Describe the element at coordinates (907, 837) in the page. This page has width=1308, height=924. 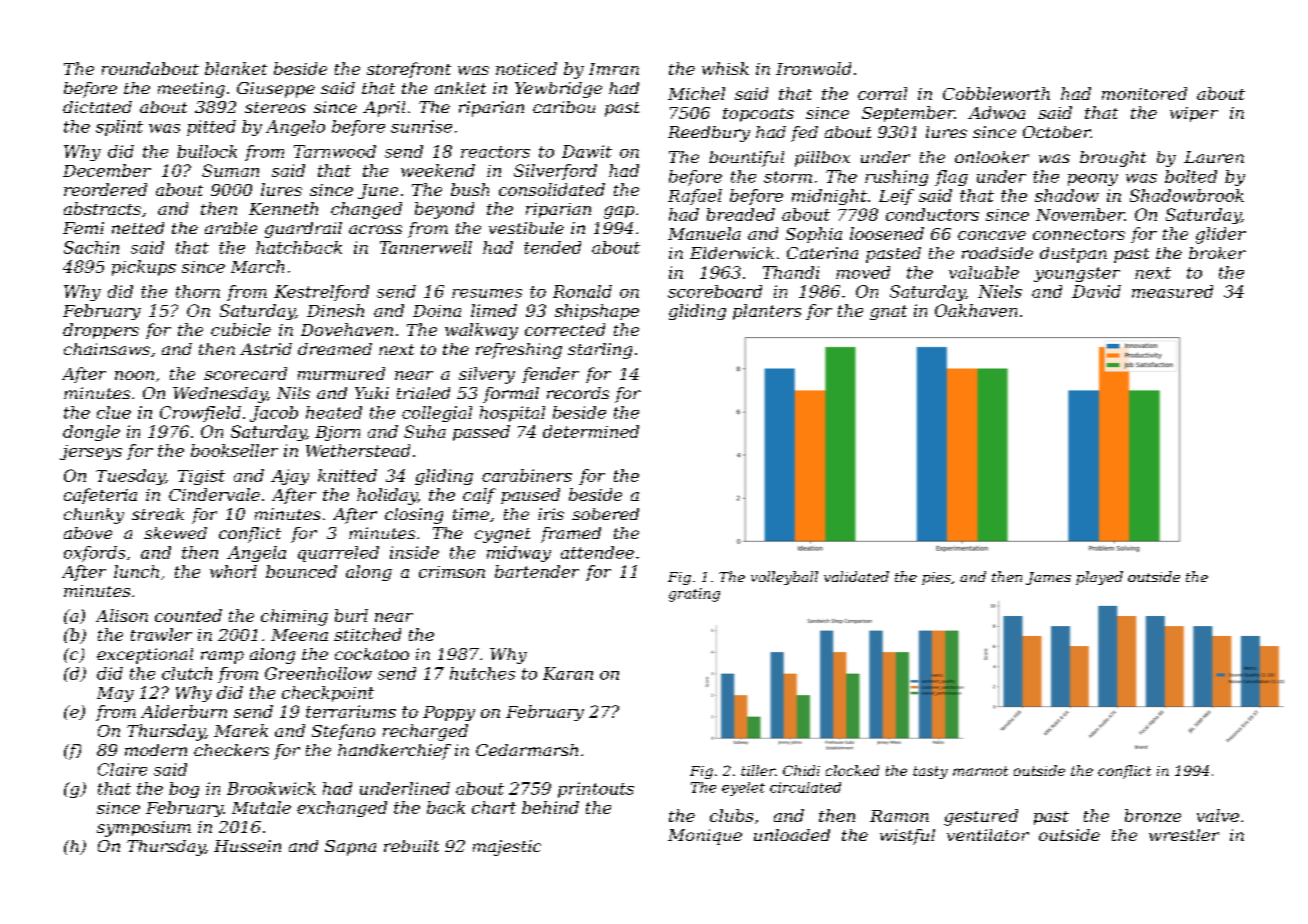
I see `wistful` at that location.
